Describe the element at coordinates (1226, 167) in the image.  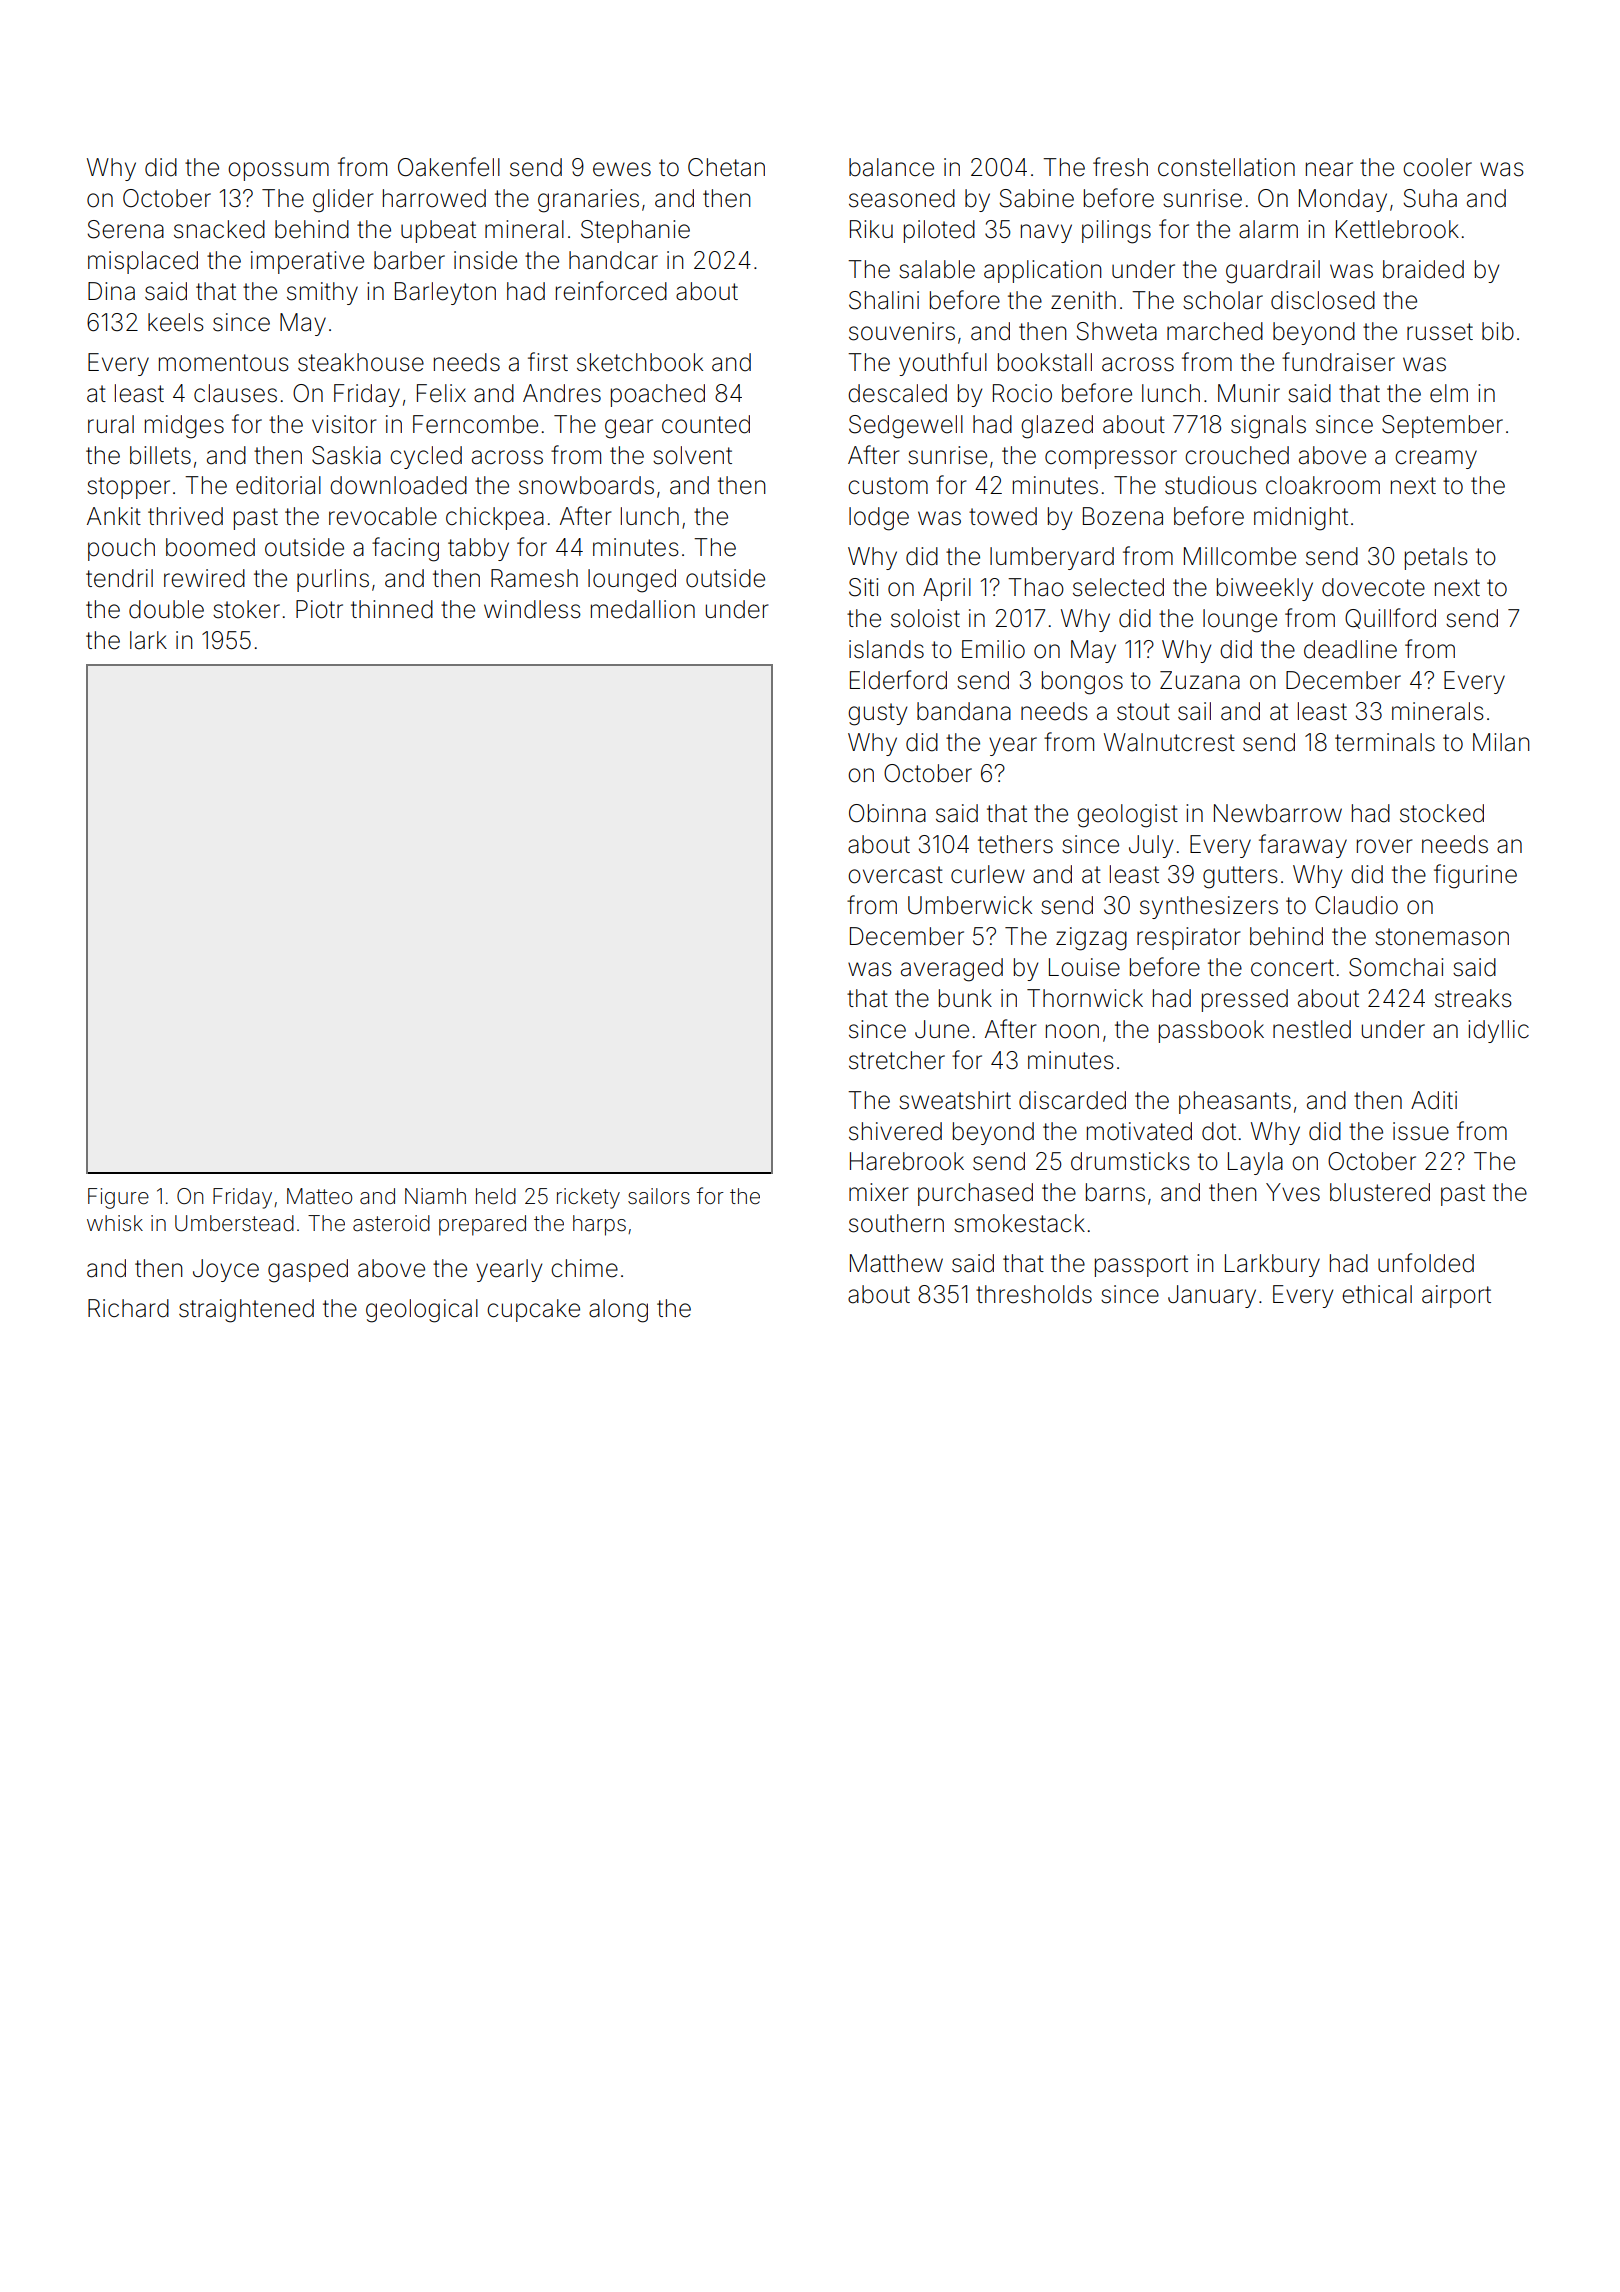
I see `constellation` at that location.
